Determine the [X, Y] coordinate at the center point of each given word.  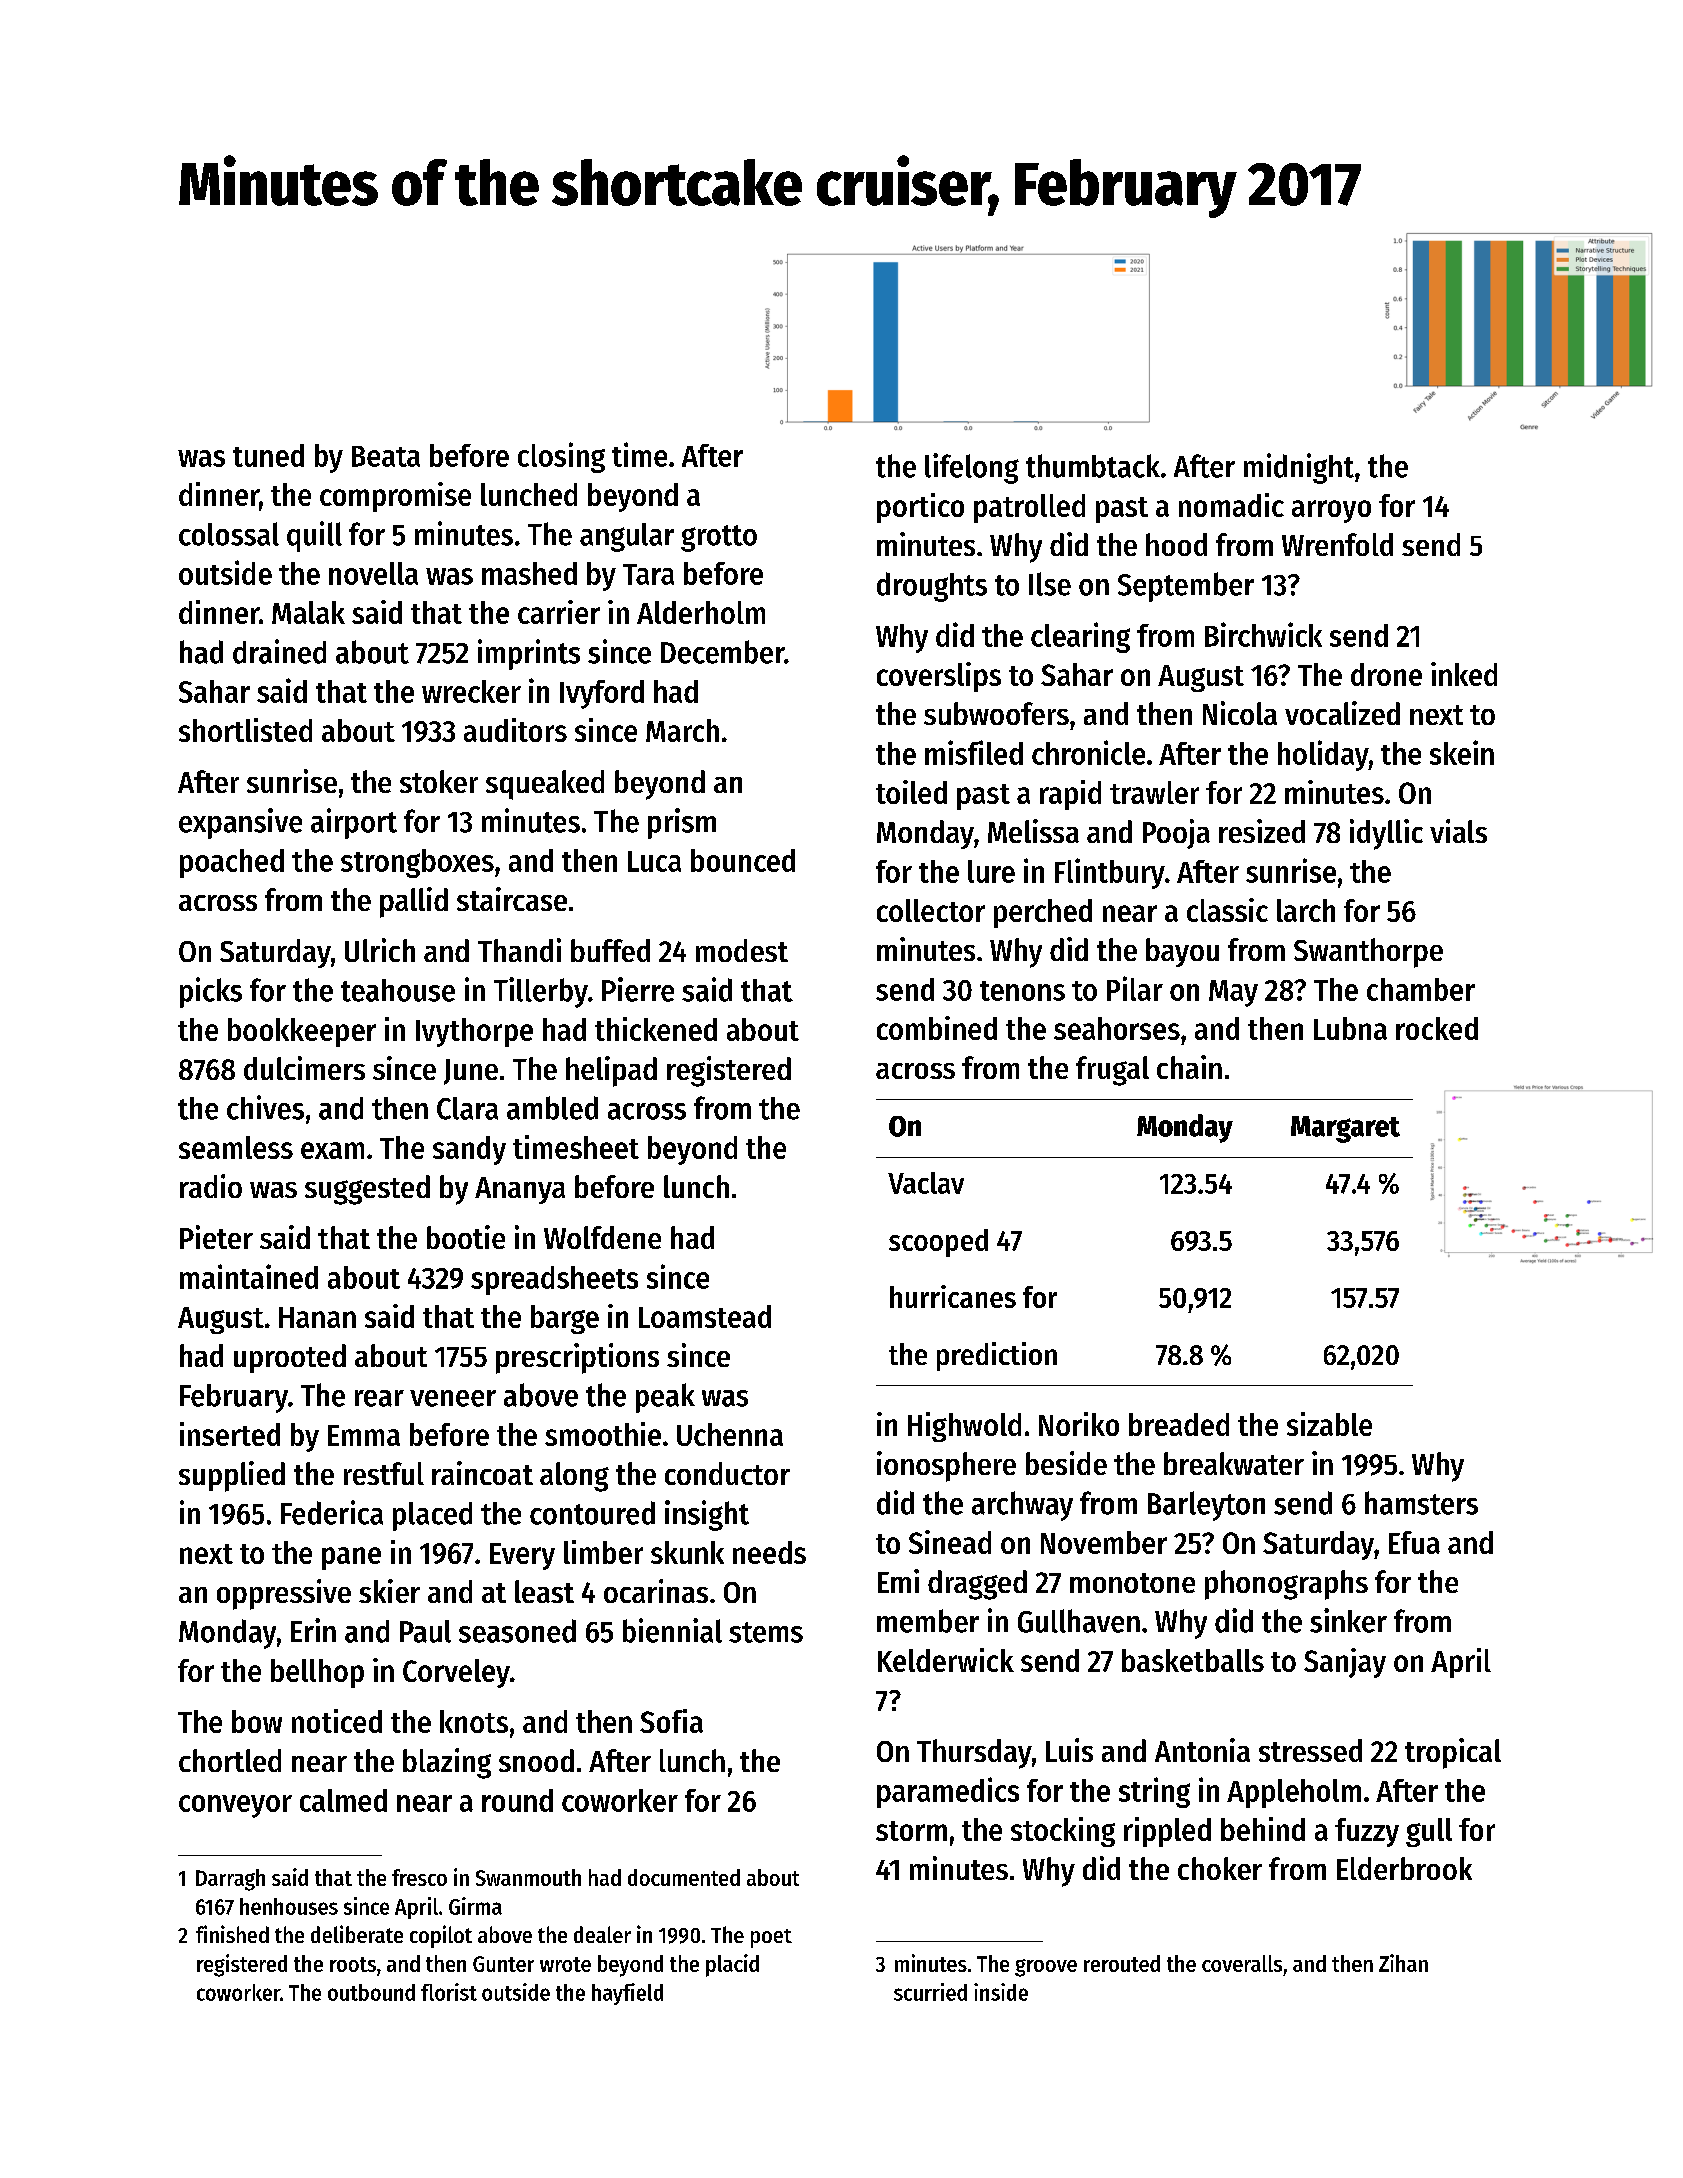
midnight [1299, 468]
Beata [386, 456]
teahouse [398, 990]
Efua [1414, 1542]
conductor [727, 1473]
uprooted [290, 1358]
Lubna [1350, 1028]
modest [742, 950]
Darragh [230, 1880]
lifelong [972, 468]
